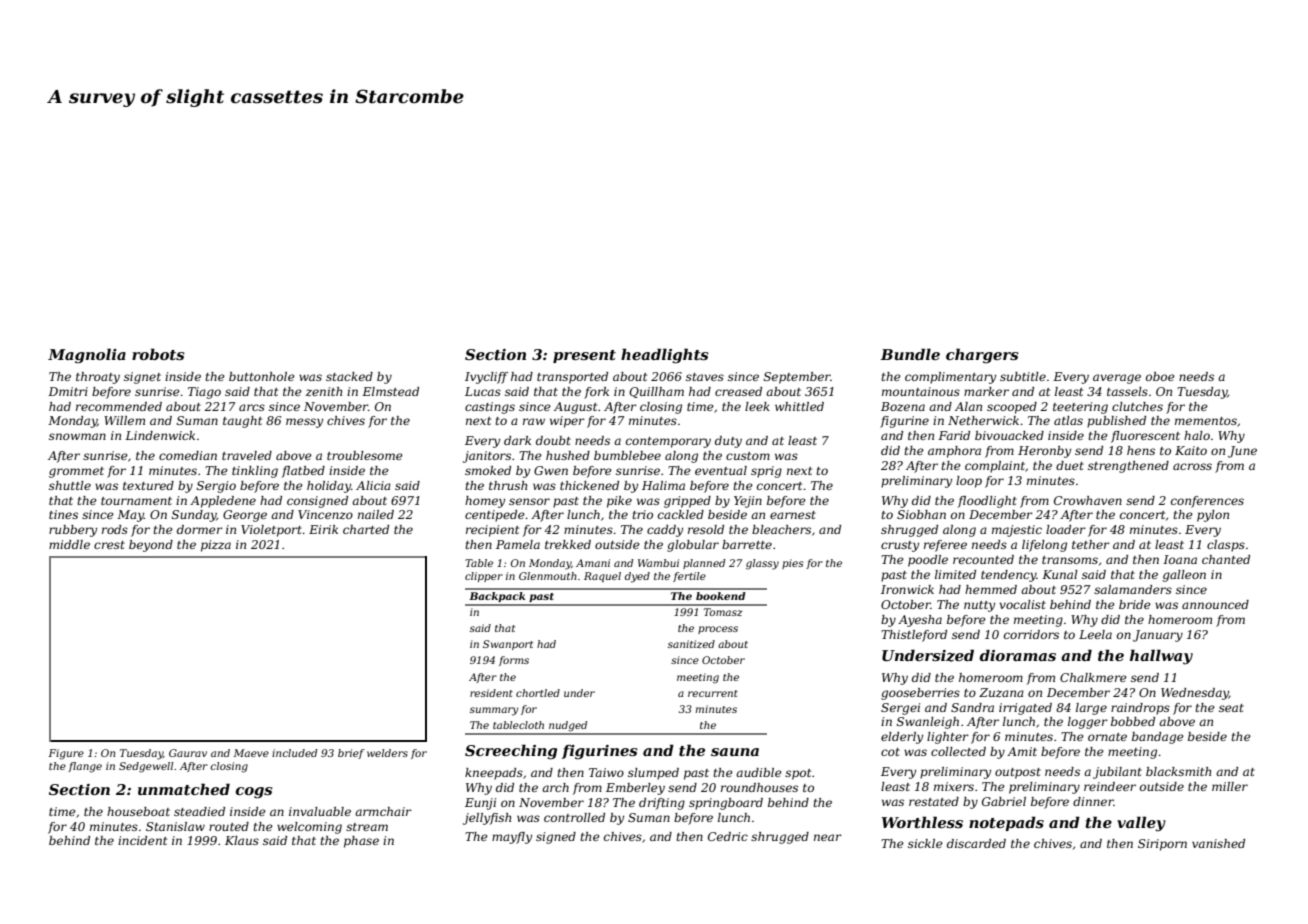 This screenshot has width=1308, height=924. I want to click on middle, so click(69, 544).
